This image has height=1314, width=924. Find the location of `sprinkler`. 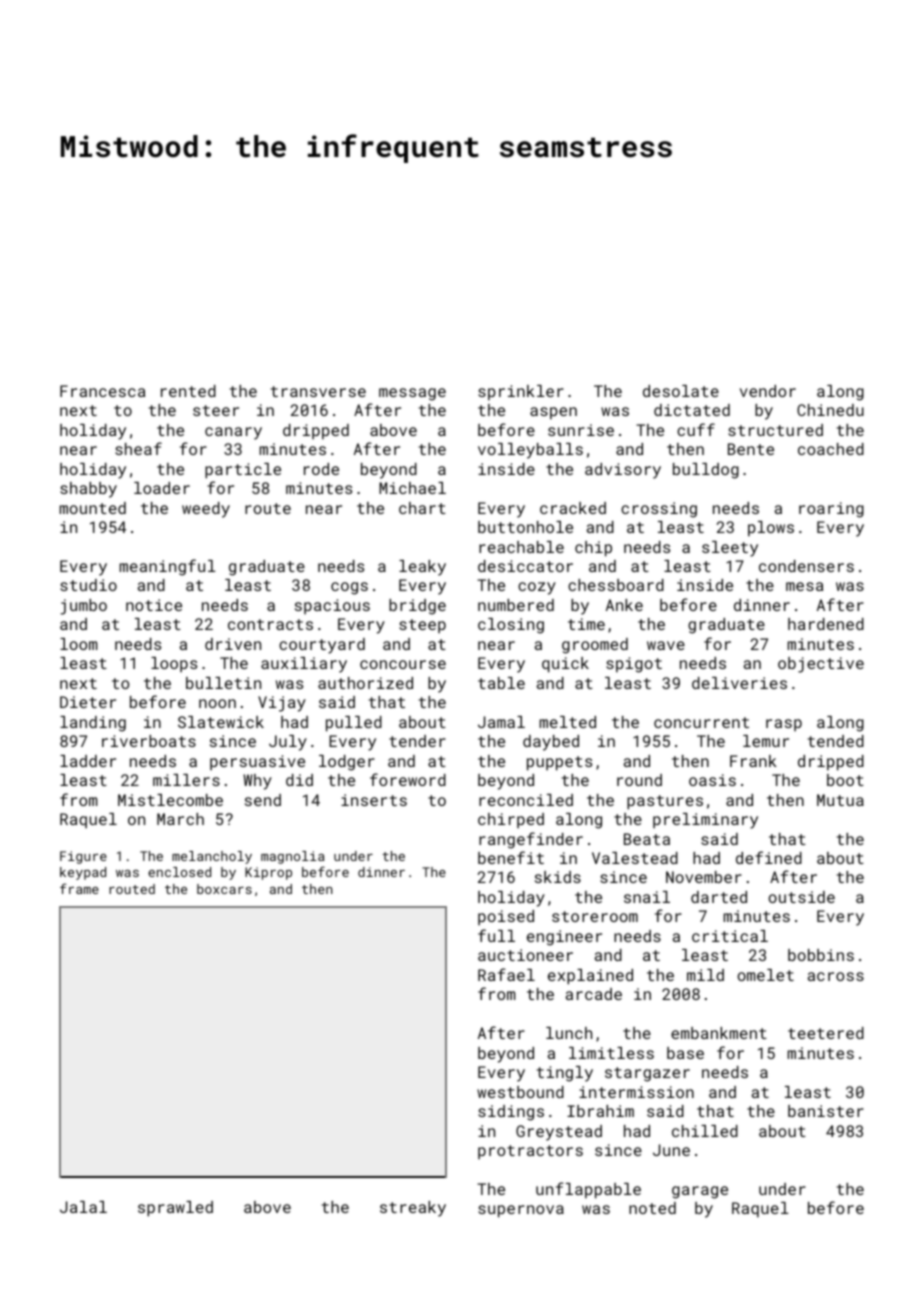

sprinkler is located at coordinates (521, 393).
